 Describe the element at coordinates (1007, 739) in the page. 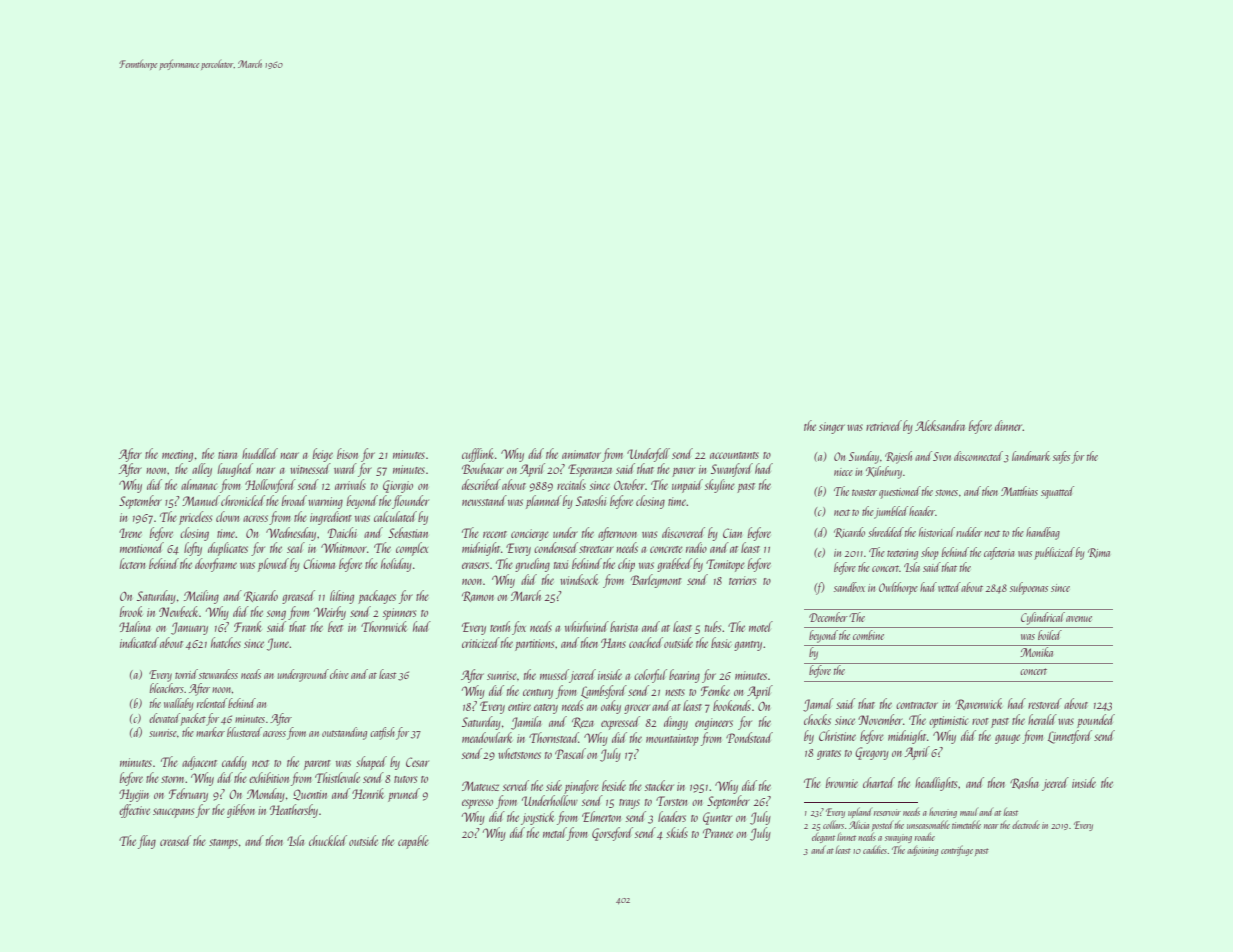

I see `gauge` at that location.
